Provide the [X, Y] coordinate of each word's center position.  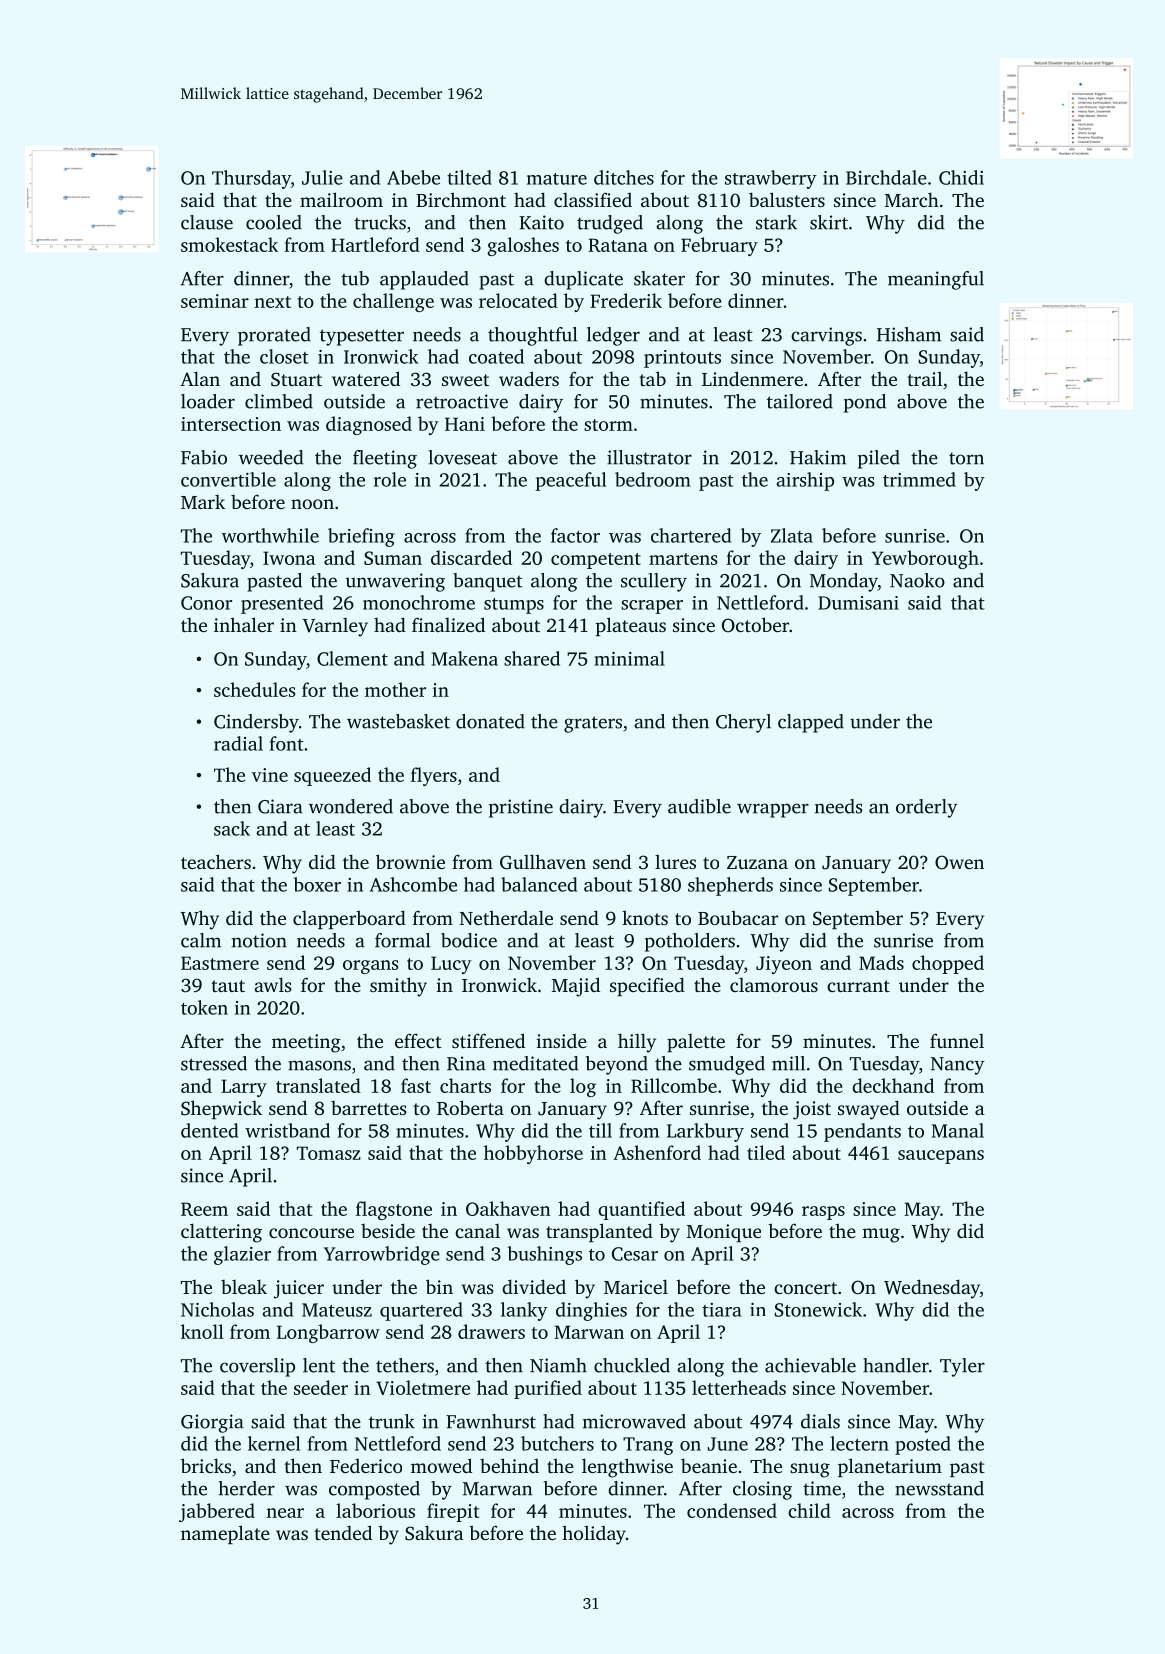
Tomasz [329, 1153]
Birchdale [886, 177]
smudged [727, 1065]
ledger [613, 336]
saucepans [941, 1157]
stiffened [488, 1040]
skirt [829, 222]
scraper [652, 607]
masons [319, 1065]
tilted [469, 177]
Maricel [636, 1286]
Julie [322, 177]
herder [247, 1488]
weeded [271, 457]
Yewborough [925, 559]
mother [395, 689]
